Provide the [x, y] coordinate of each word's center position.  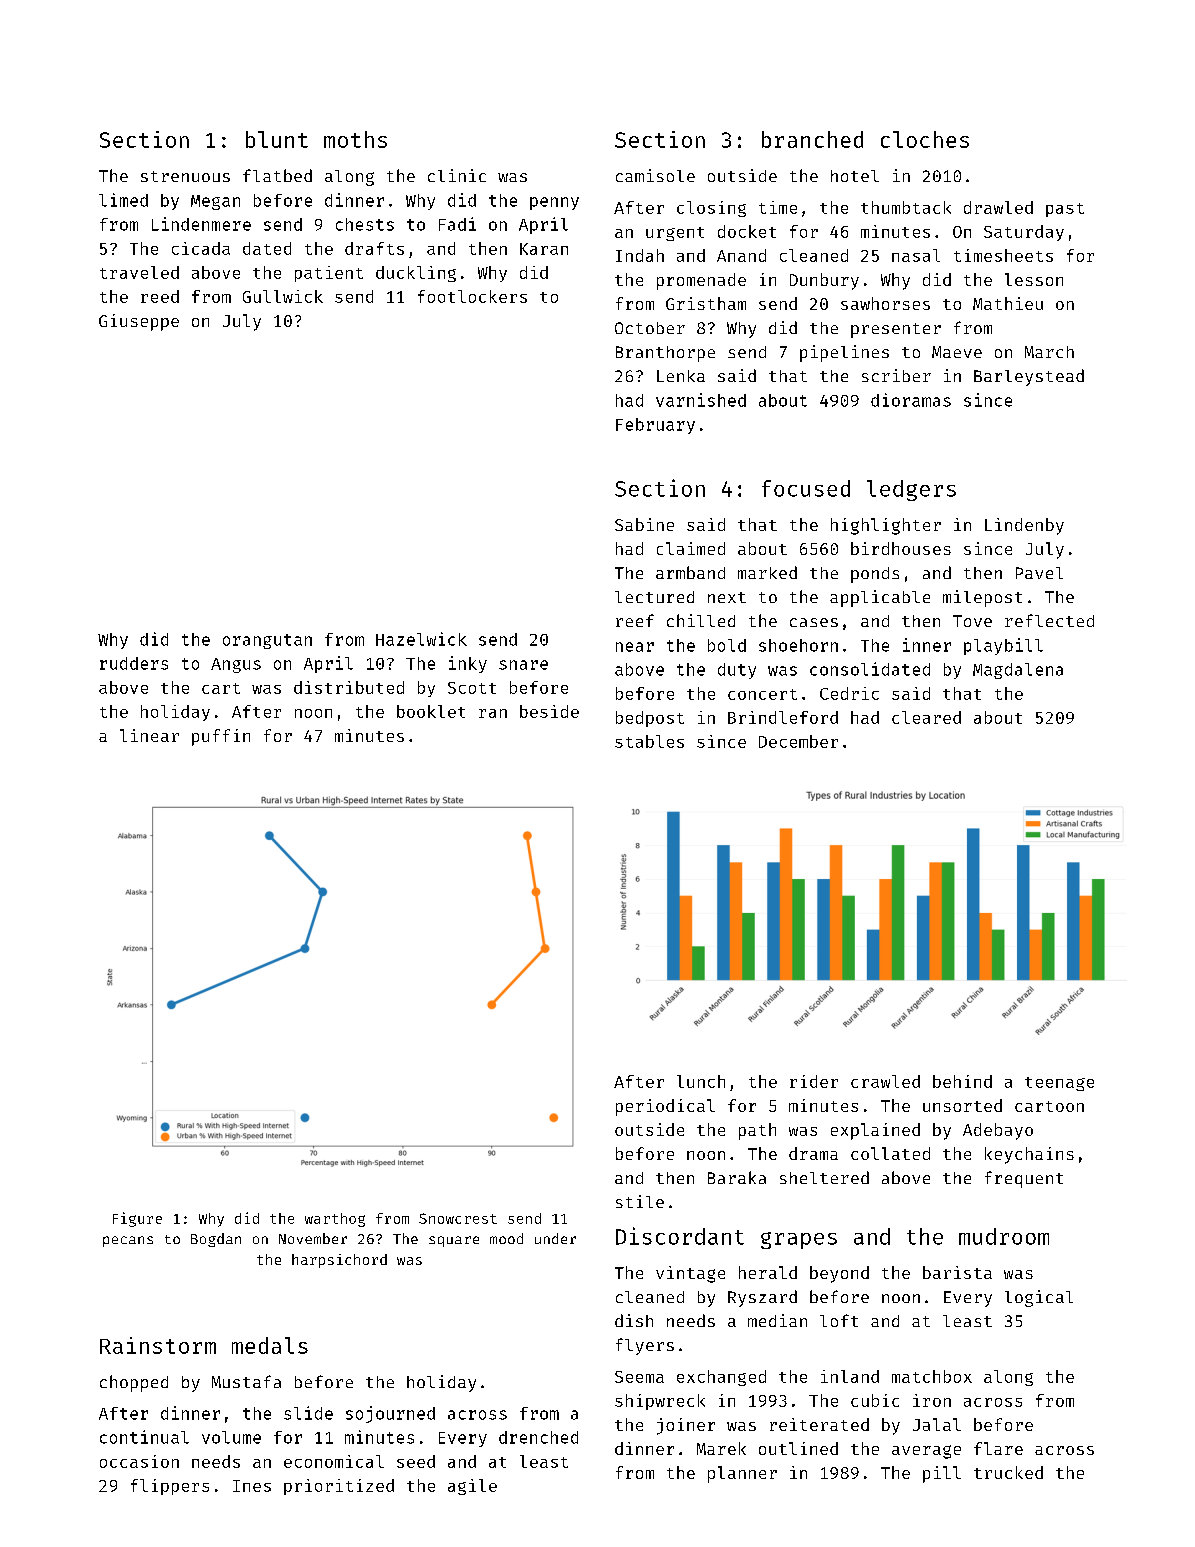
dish [634, 1320]
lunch [701, 1081]
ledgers [911, 490]
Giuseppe [139, 322]
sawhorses [885, 303]
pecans [128, 1241]
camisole [655, 175]
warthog [335, 1220]
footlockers [472, 296]
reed [160, 296]
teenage [1059, 1084]
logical [1039, 1298]
